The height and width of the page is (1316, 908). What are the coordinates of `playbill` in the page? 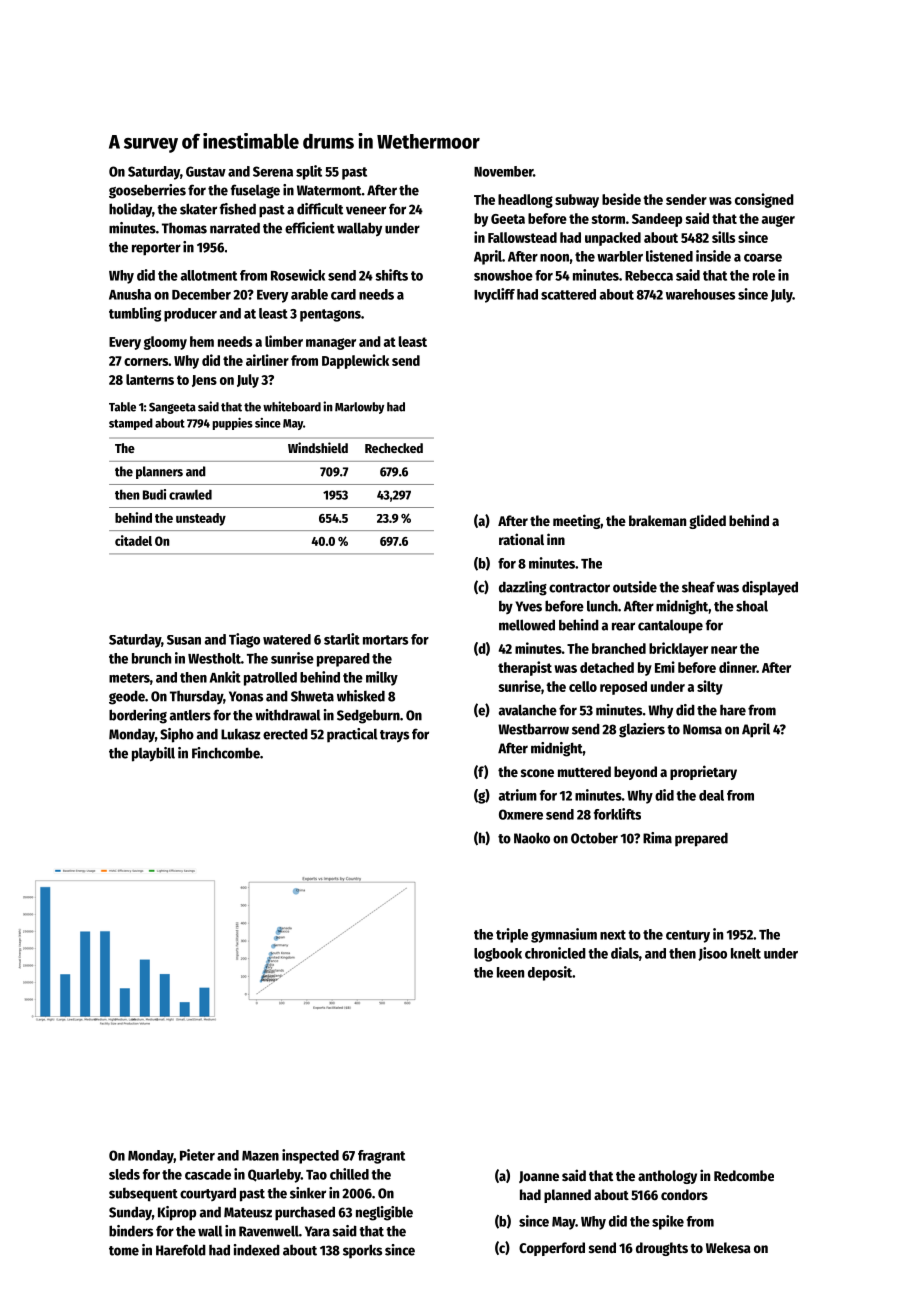 It's located at (153, 754).
